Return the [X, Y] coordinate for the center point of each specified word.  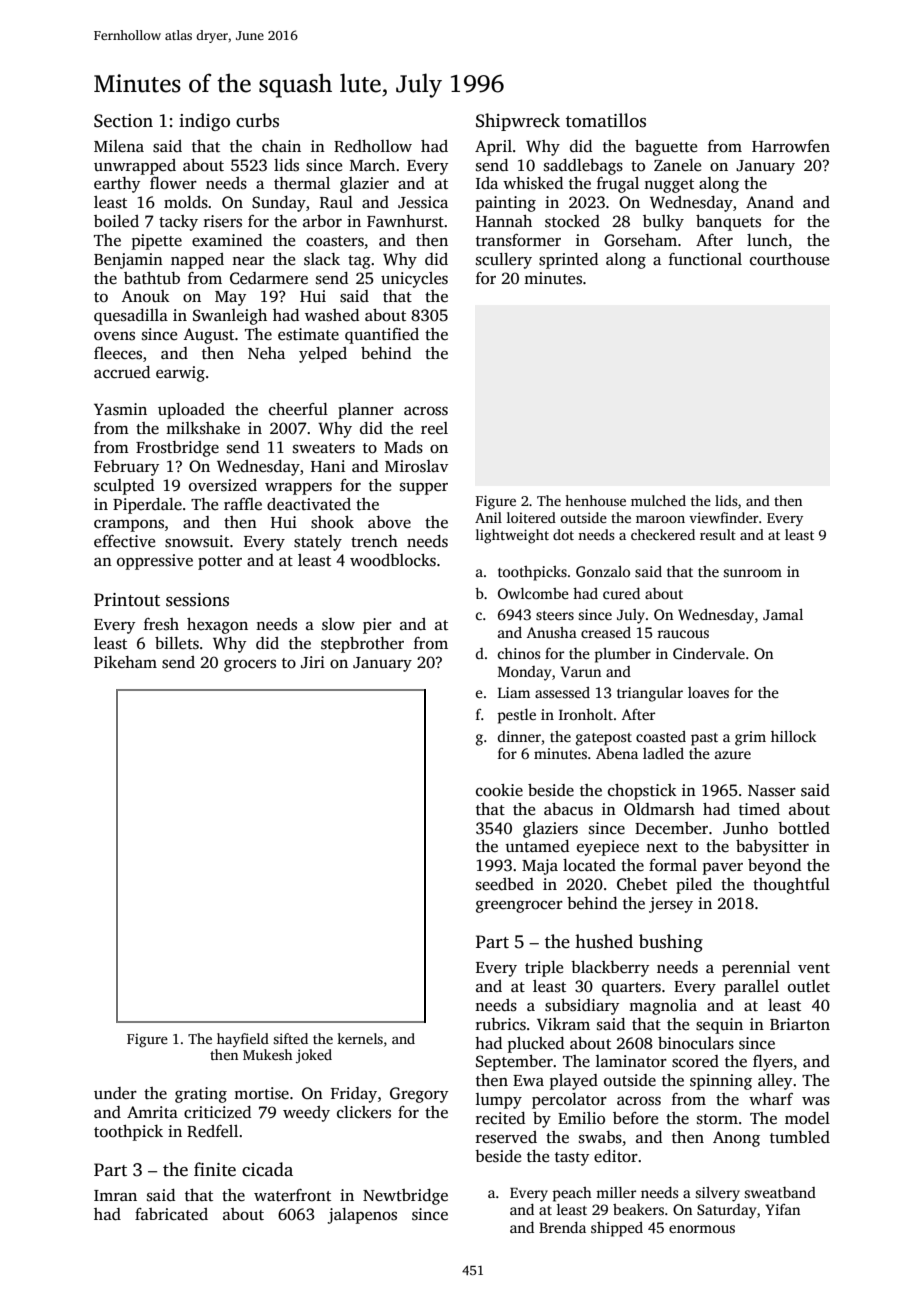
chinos [519, 653]
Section [123, 121]
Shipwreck [518, 122]
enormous [702, 1229]
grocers [250, 665]
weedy [306, 1114]
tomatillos [606, 120]
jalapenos [362, 1216]
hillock [793, 736]
